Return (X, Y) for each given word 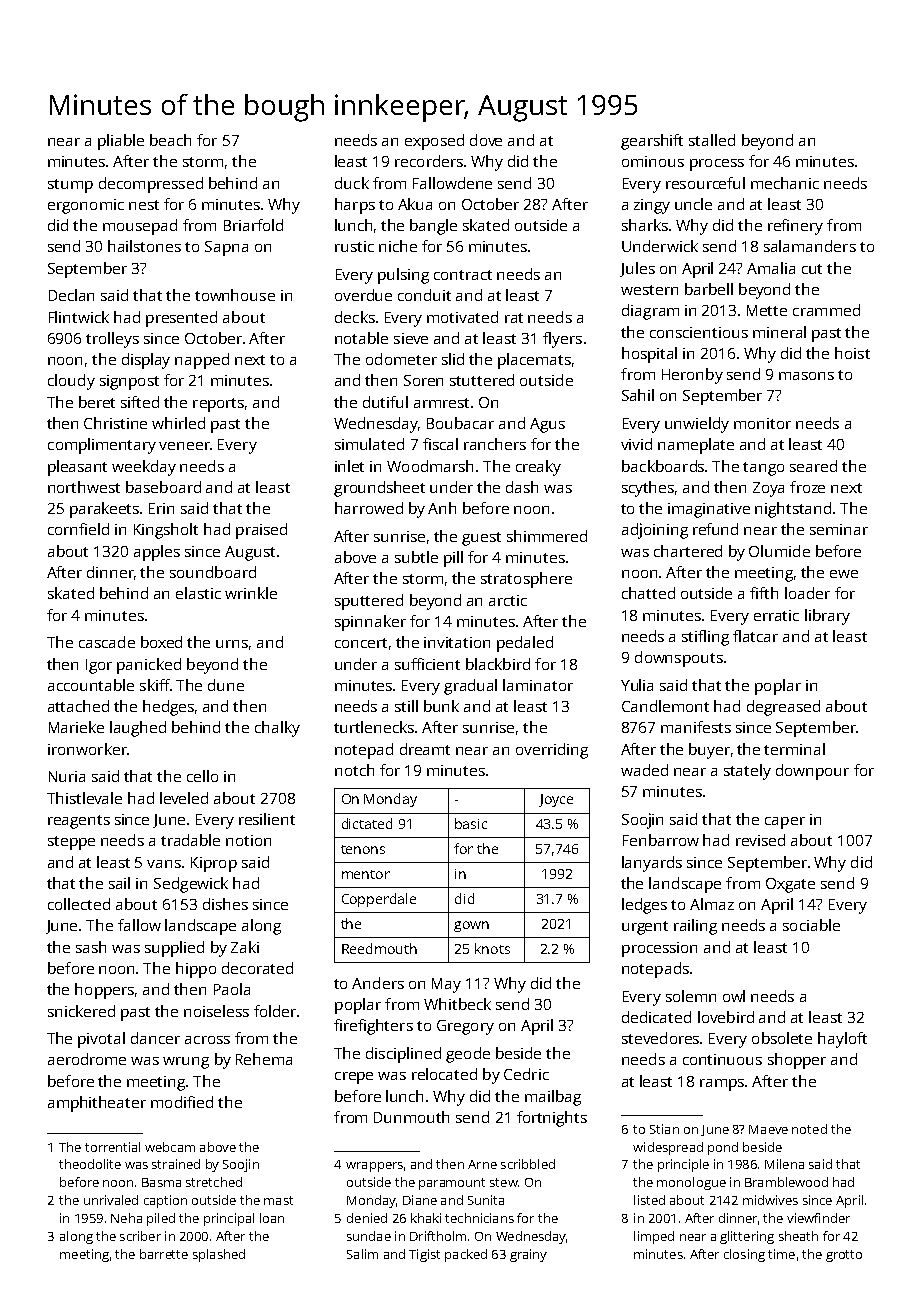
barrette (164, 1254)
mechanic (785, 183)
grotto (844, 1256)
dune (226, 685)
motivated (462, 317)
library (827, 617)
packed (466, 1255)
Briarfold (253, 225)
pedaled (525, 644)
